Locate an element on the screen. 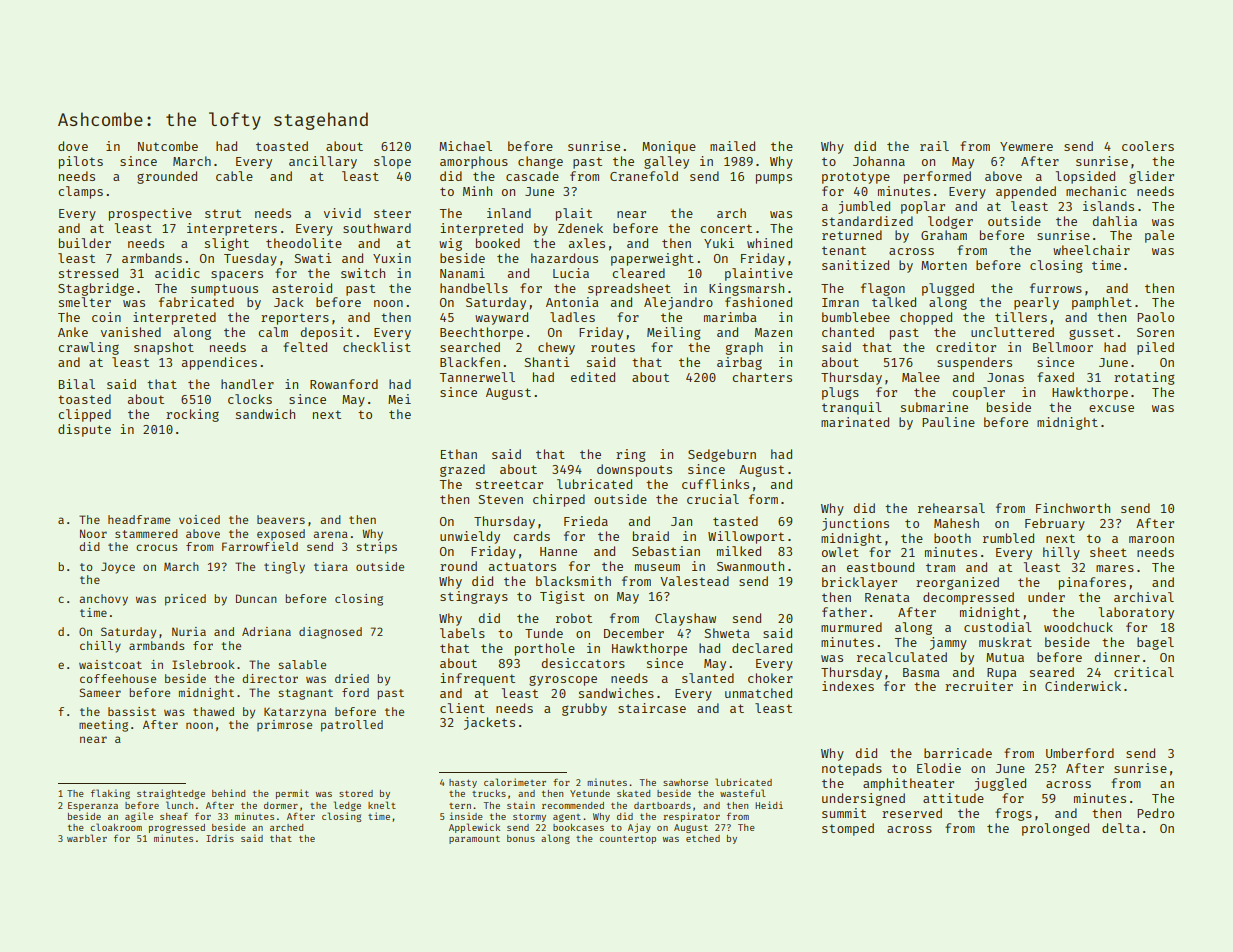 The height and width of the screenshot is (952, 1233). sanitized is located at coordinates (855, 265).
